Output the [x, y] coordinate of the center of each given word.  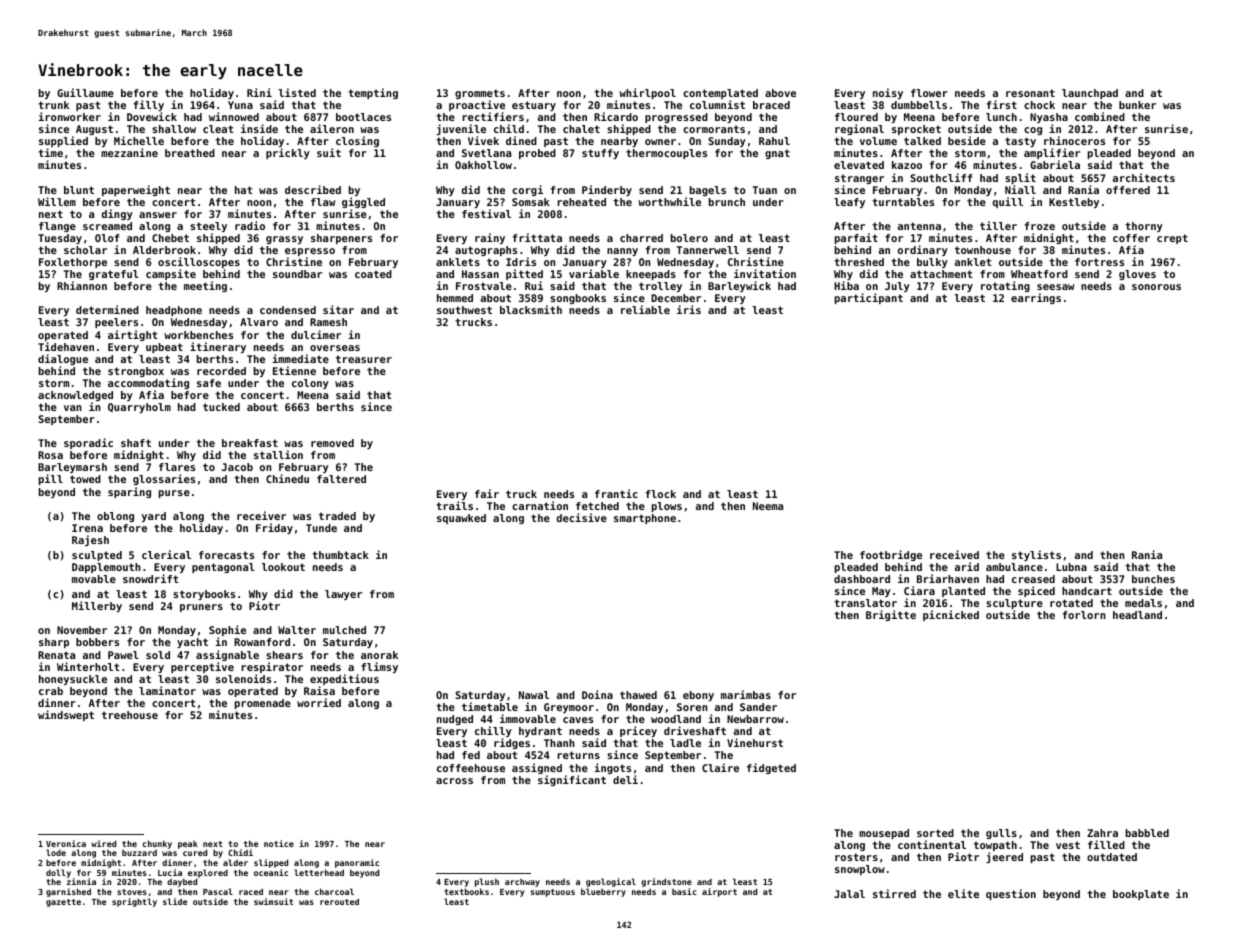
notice [279, 843]
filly [148, 105]
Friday [274, 528]
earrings [1036, 299]
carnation [540, 505]
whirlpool [647, 93]
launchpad [1090, 94]
